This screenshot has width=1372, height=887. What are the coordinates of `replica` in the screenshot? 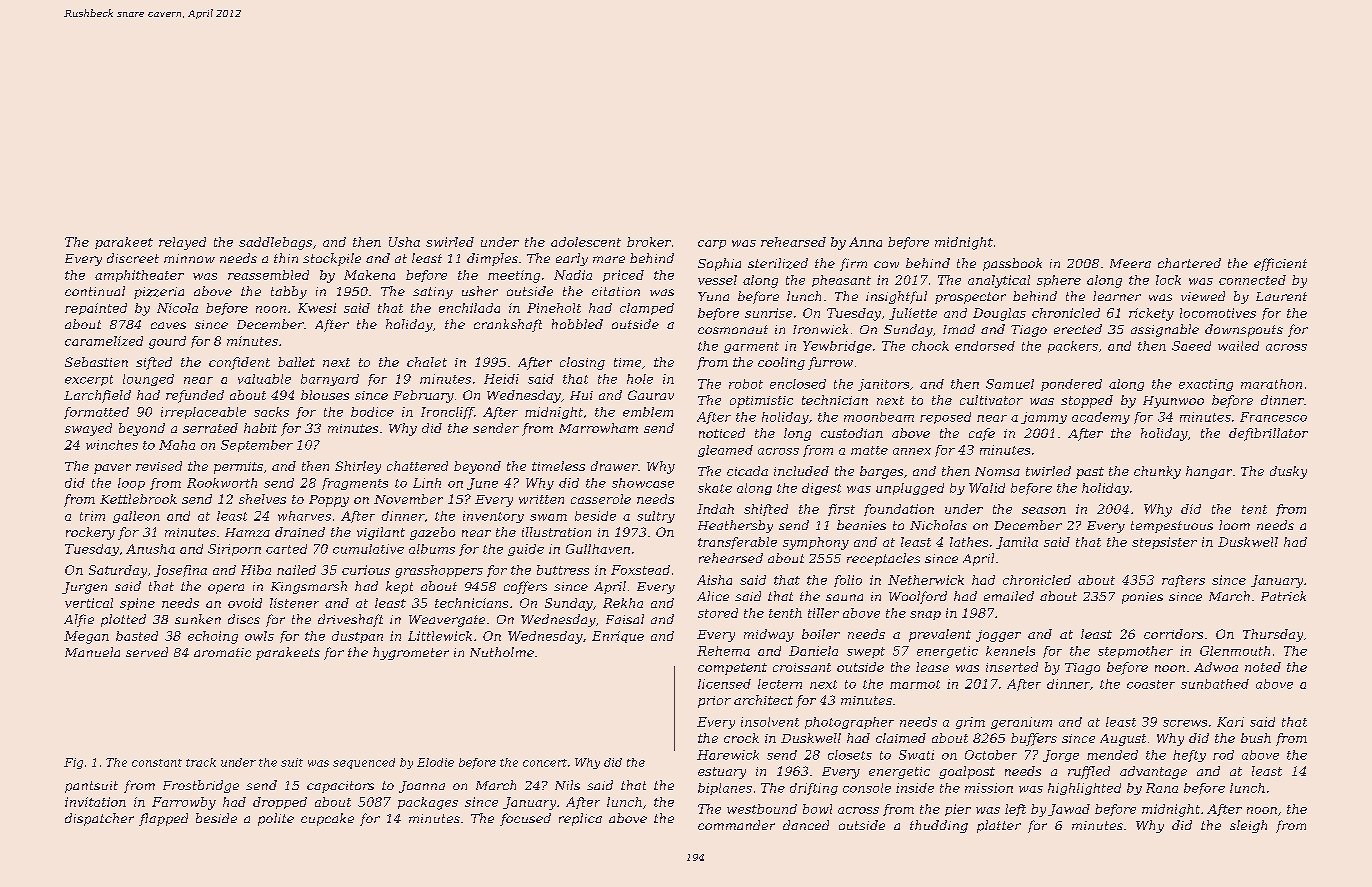 It's located at (580, 819).
